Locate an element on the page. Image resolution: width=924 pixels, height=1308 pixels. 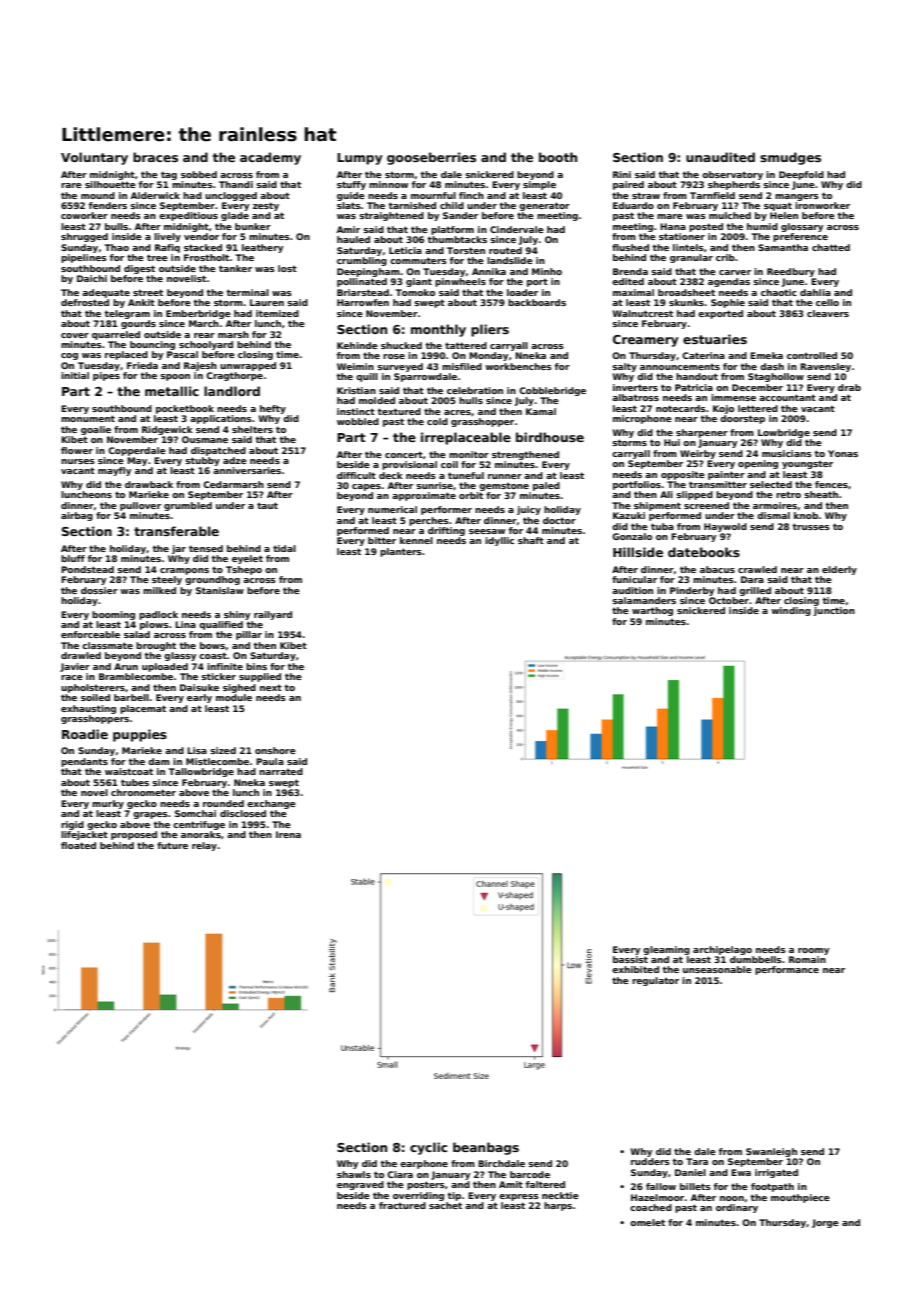
roomy is located at coordinates (813, 951).
